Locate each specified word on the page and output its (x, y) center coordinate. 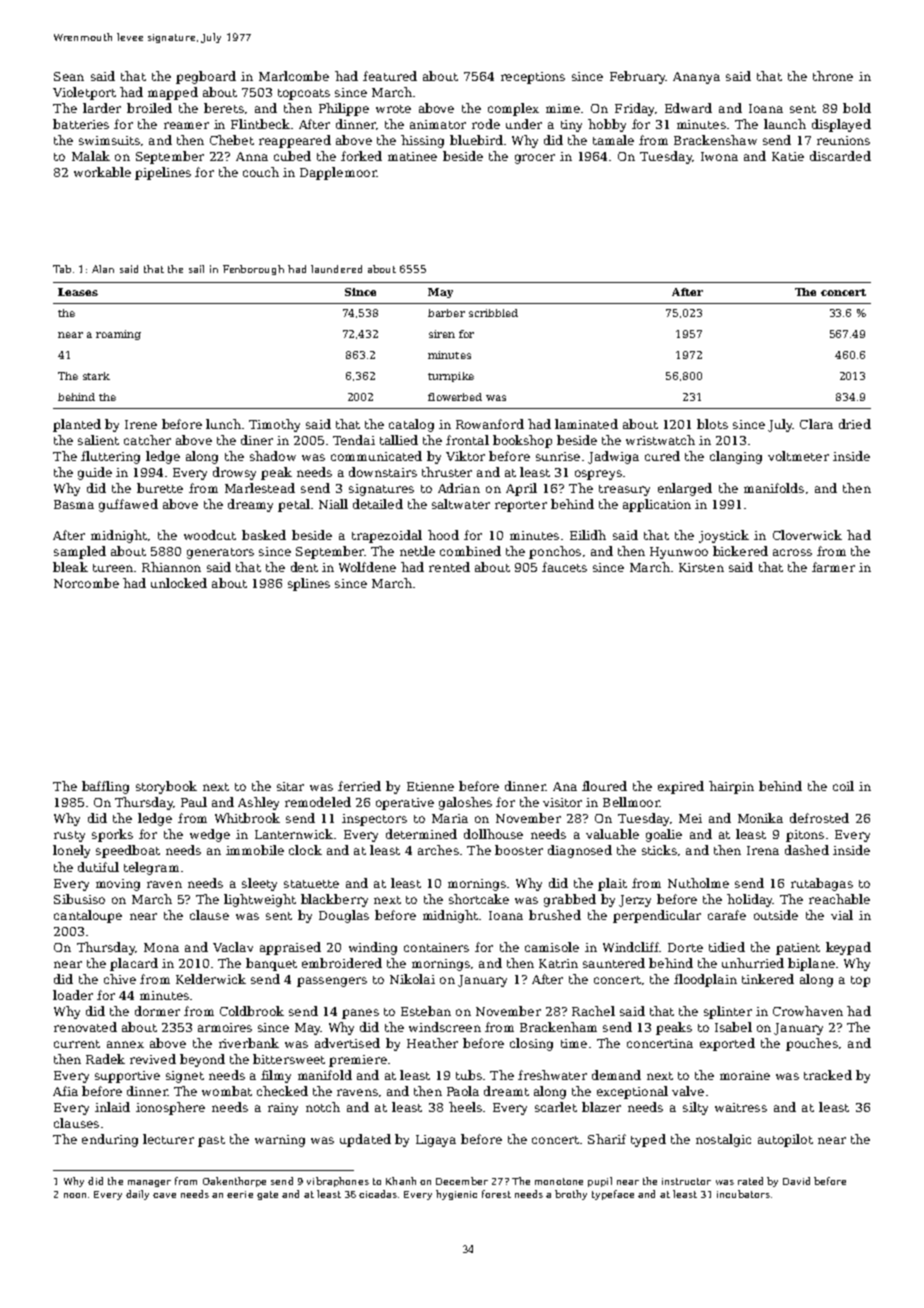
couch (261, 172)
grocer (535, 159)
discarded (840, 156)
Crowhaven (808, 1011)
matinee (412, 156)
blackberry (334, 900)
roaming (118, 335)
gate (267, 1195)
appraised (290, 948)
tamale (613, 140)
